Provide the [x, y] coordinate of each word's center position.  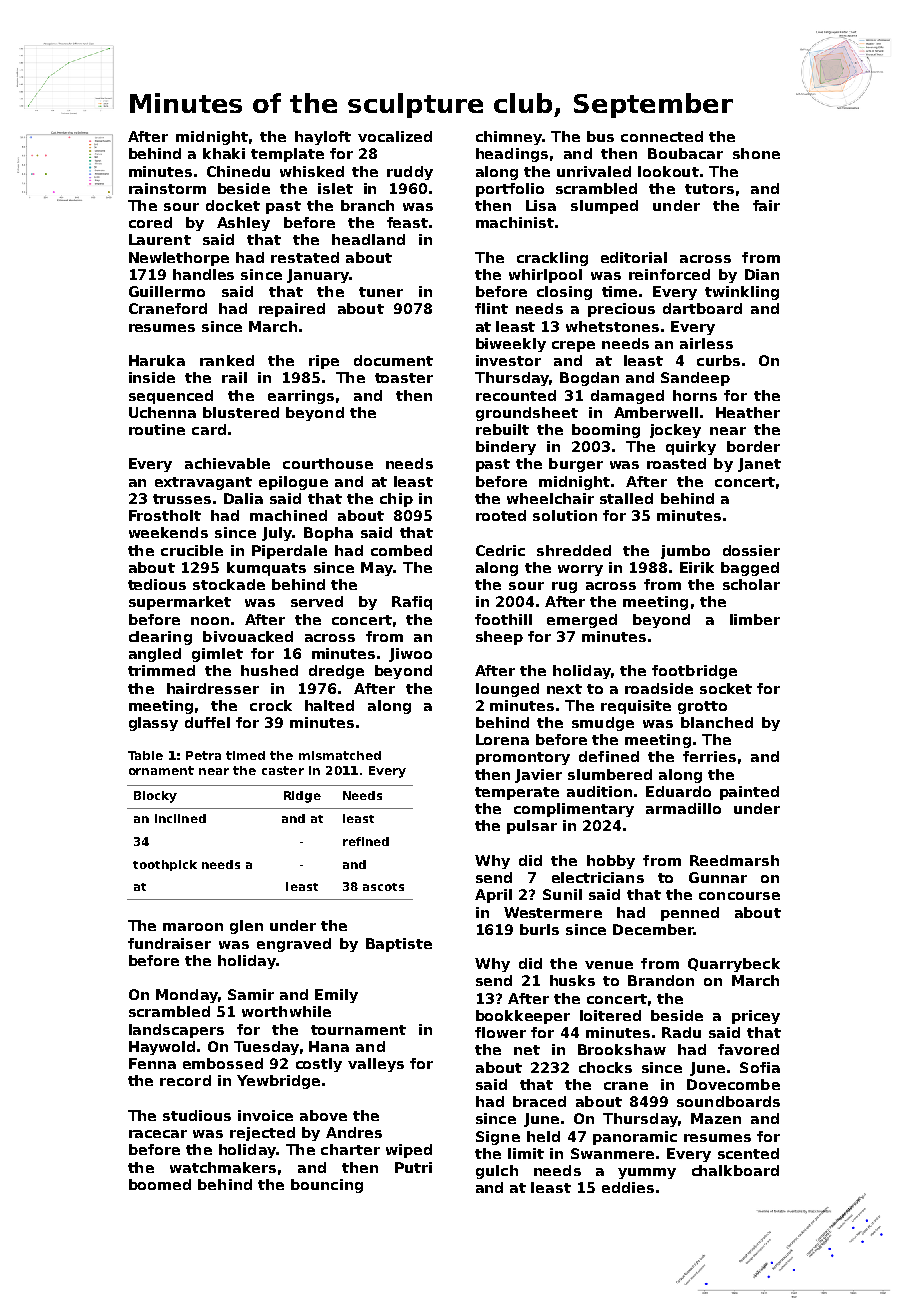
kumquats [266, 569]
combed [401, 550]
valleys [376, 1065]
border [753, 446]
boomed [160, 1184]
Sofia [760, 1067]
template [287, 155]
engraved [294, 945]
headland [368, 239]
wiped [409, 1151]
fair [766, 205]
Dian [762, 274]
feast [407, 222]
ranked [227, 360]
